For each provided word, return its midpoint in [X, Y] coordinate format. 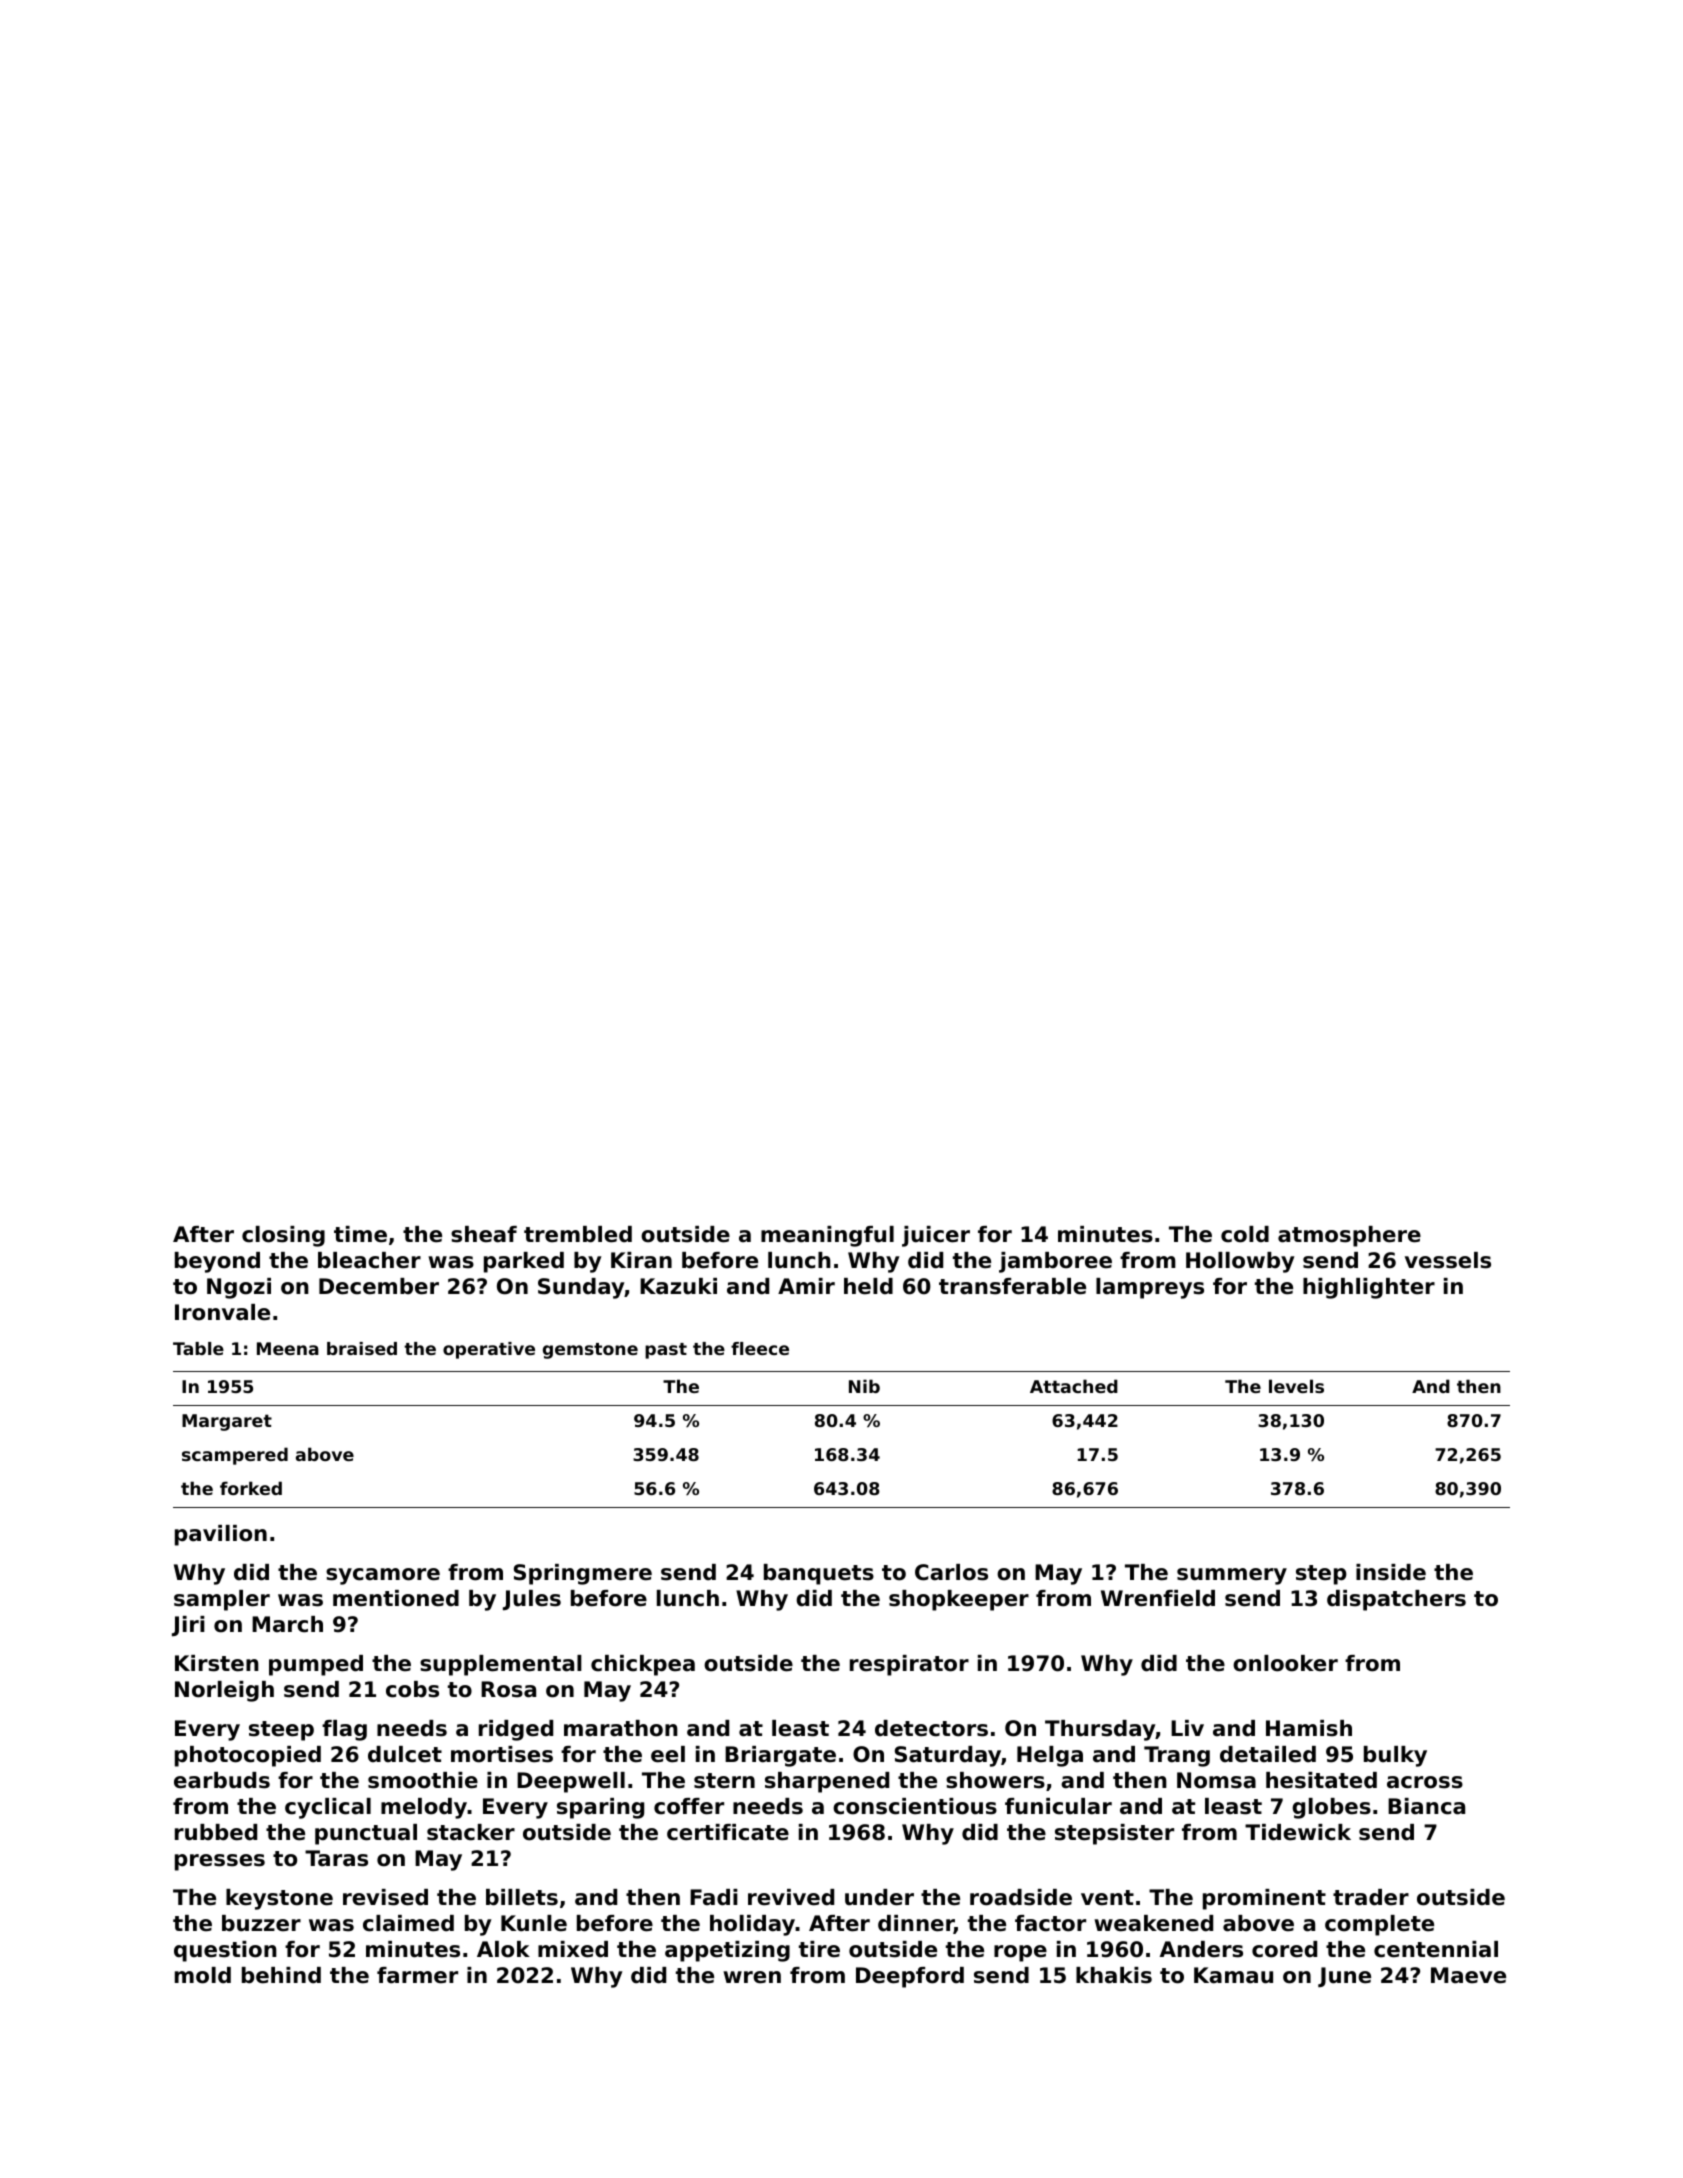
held [868, 1286]
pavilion [221, 1535]
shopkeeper [959, 1600]
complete [1379, 1925]
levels [1296, 1386]
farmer [417, 1975]
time [360, 1234]
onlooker [1285, 1663]
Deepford [910, 1977]
